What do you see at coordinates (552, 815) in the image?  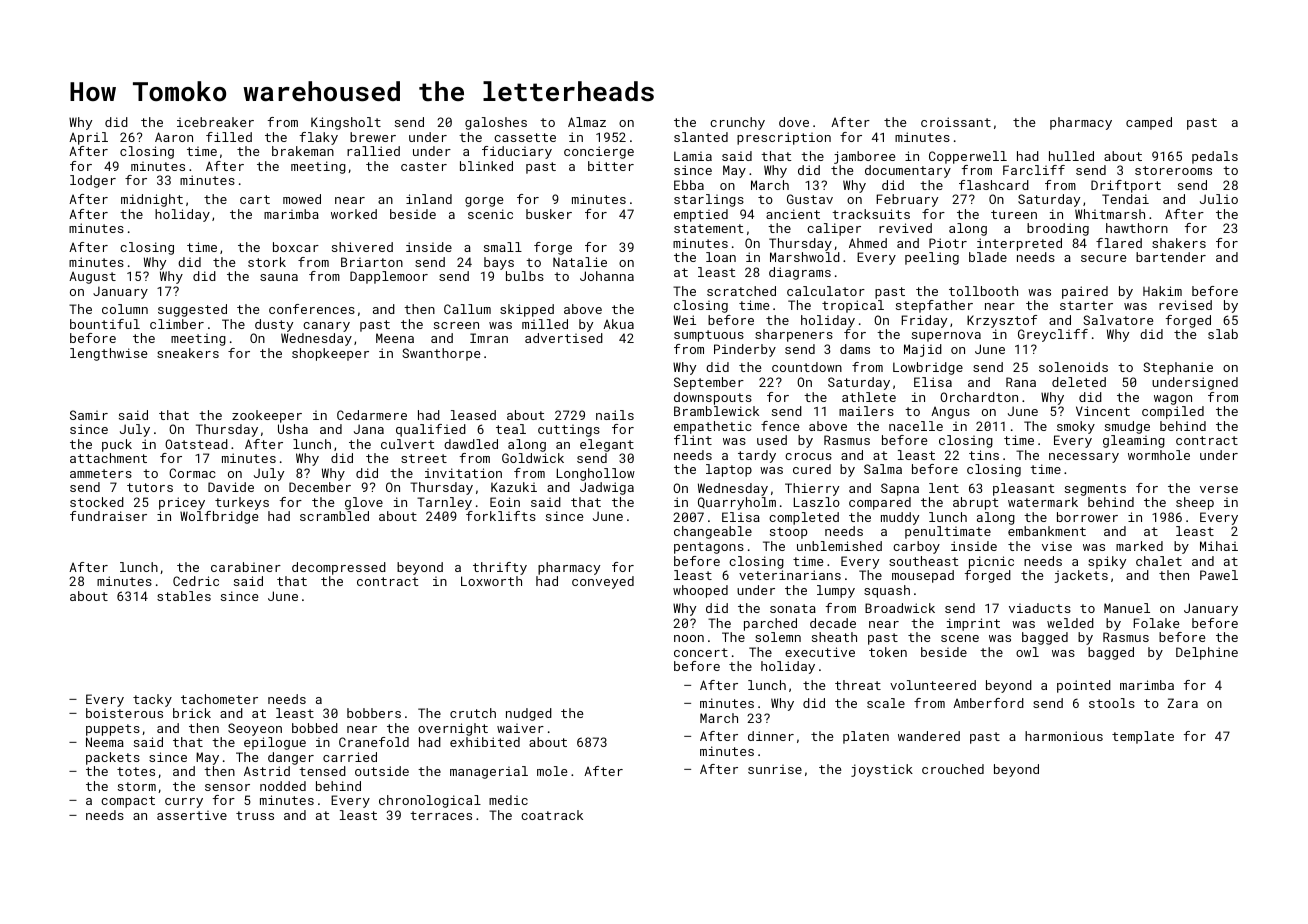 I see `coatrack` at bounding box center [552, 815].
